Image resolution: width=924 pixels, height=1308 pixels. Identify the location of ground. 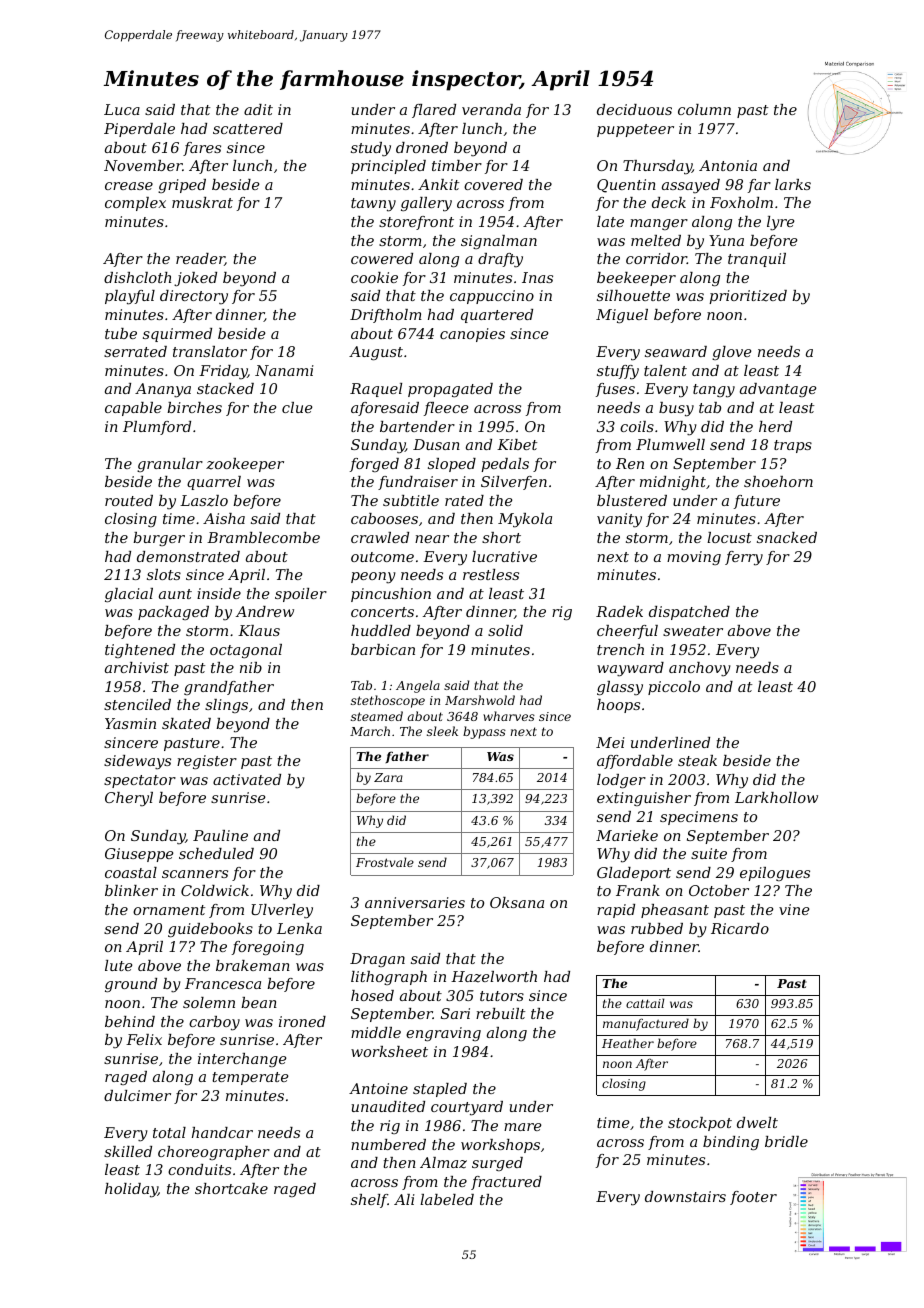
(131, 985).
